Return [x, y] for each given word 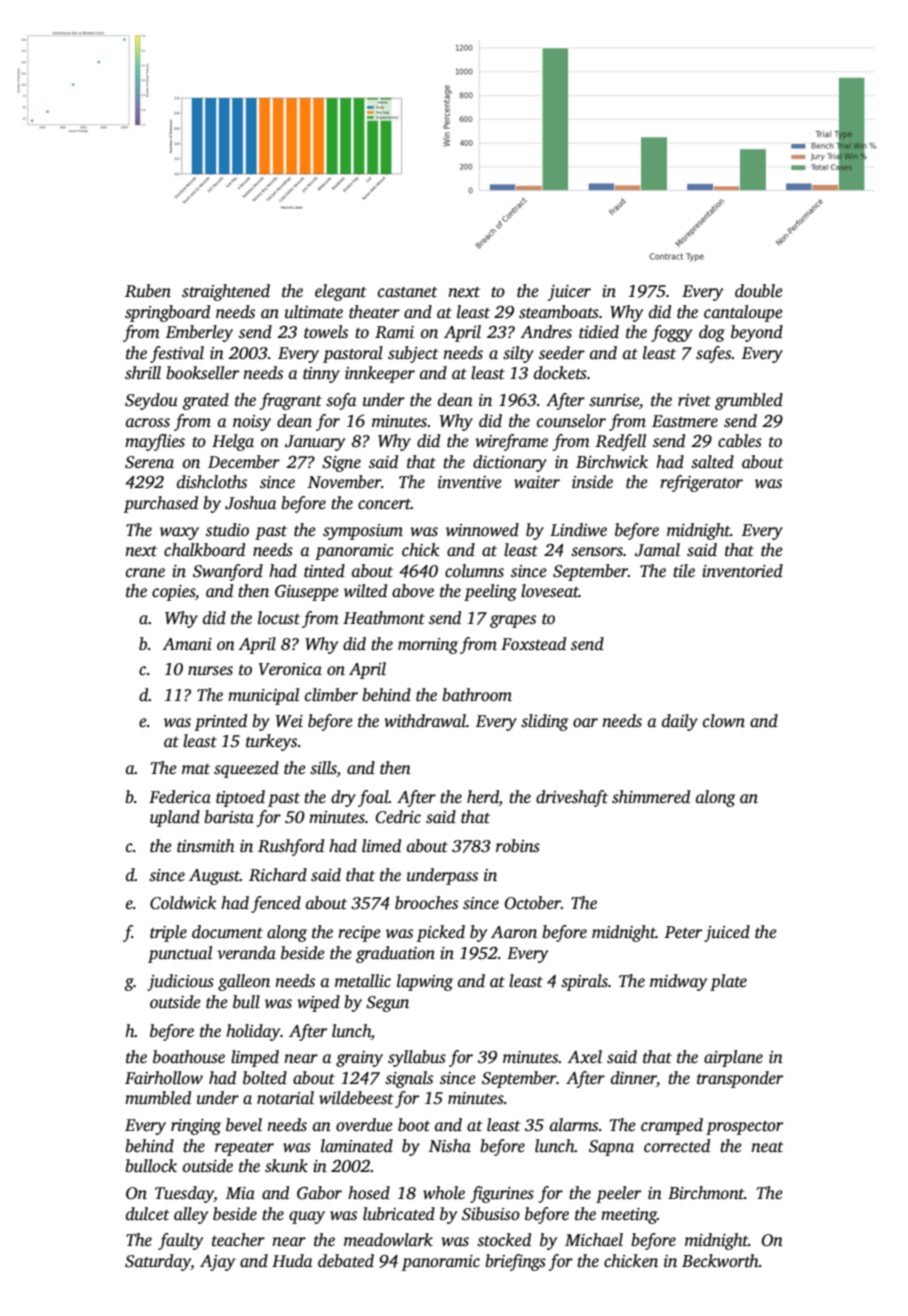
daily [680, 722]
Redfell [620, 442]
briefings [515, 1262]
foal [373, 798]
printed [220, 722]
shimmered [651, 797]
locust [279, 618]
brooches [426, 903]
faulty [180, 1241]
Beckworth [720, 1261]
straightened [226, 292]
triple [168, 933]
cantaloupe [743, 313]
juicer [569, 293]
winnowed [482, 530]
